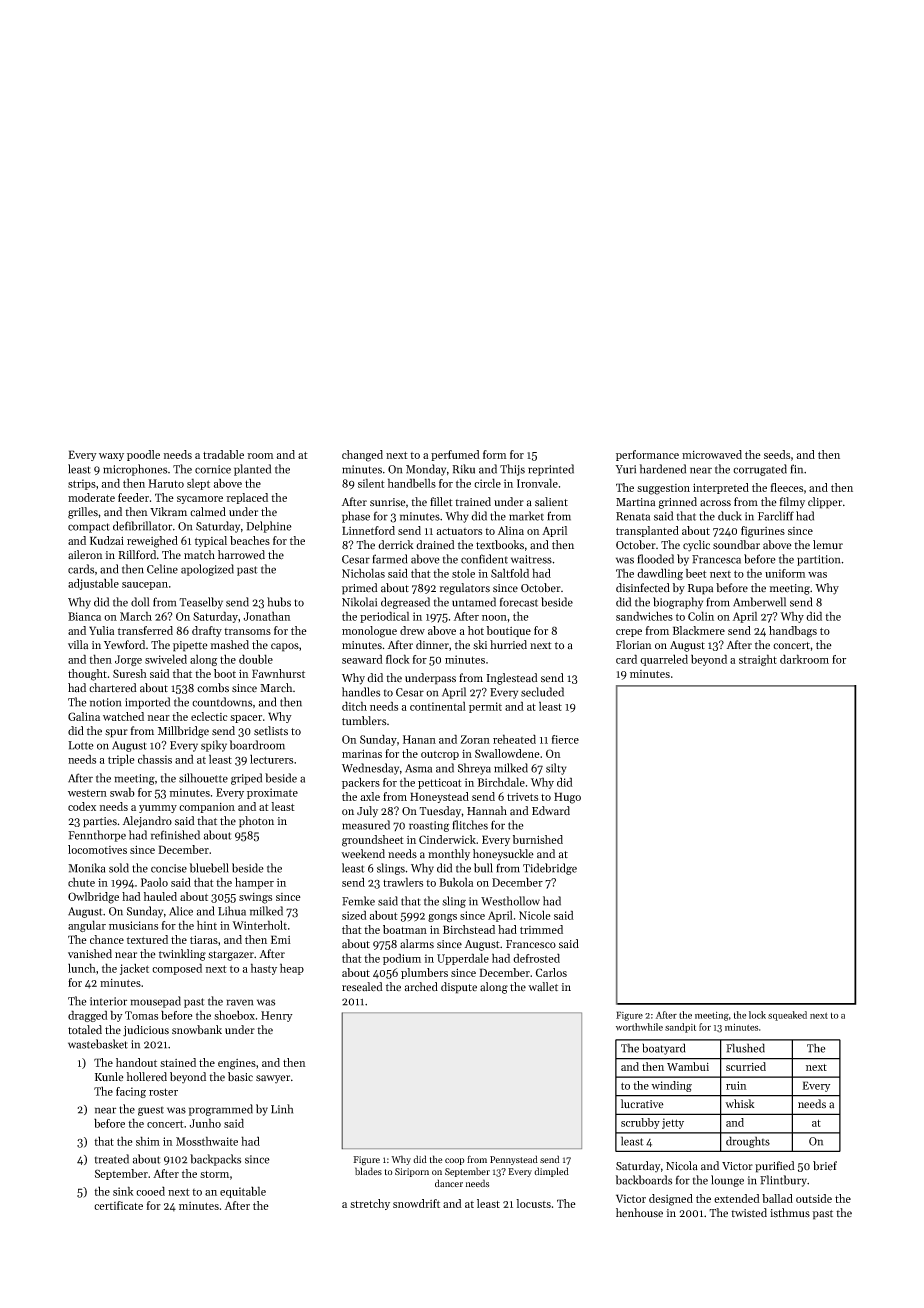 Image resolution: width=924 pixels, height=1308 pixels. I want to click on thought, so click(87, 675).
